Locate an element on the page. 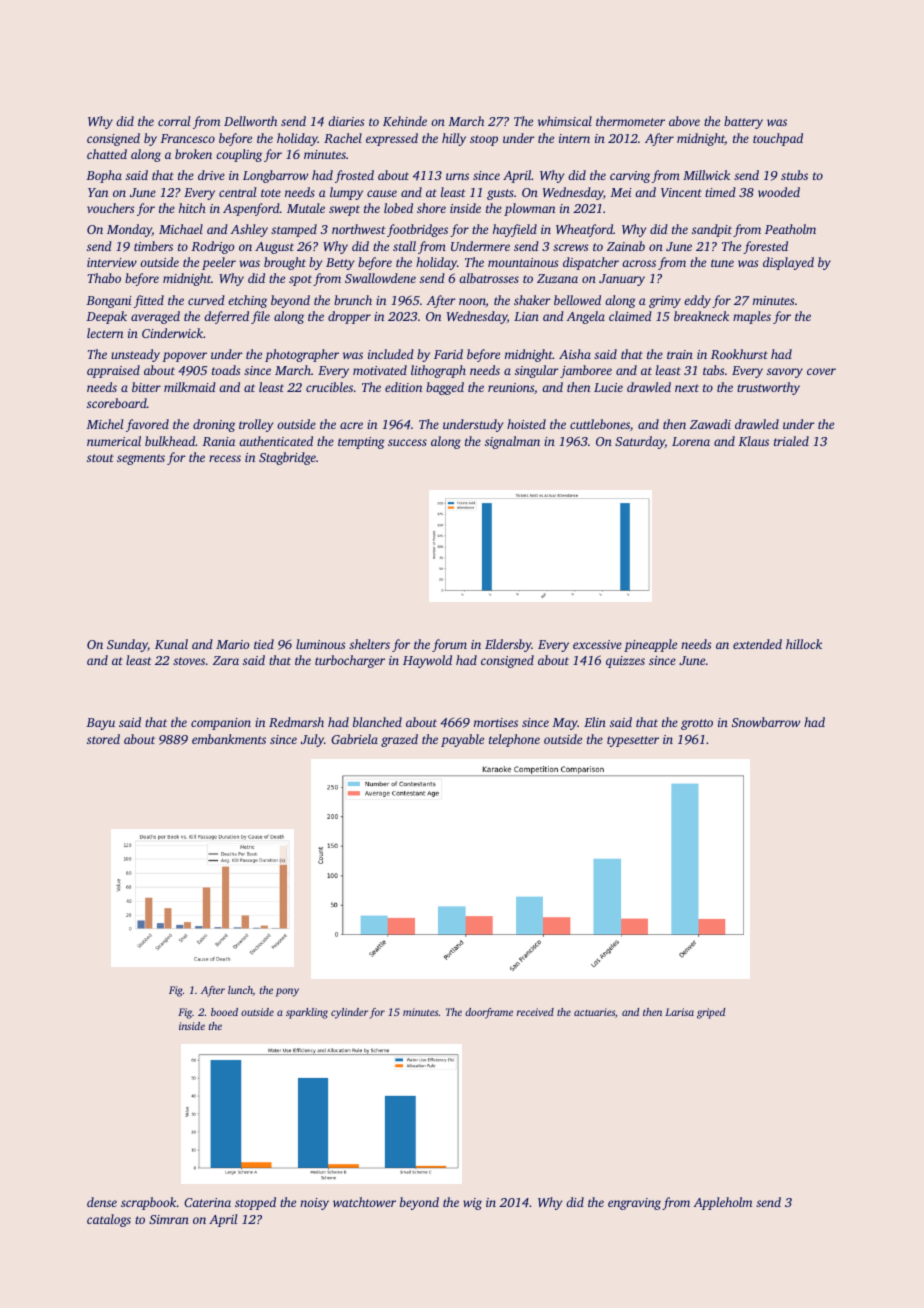 This page has height=1308, width=924. typesetter is located at coordinates (633, 741).
